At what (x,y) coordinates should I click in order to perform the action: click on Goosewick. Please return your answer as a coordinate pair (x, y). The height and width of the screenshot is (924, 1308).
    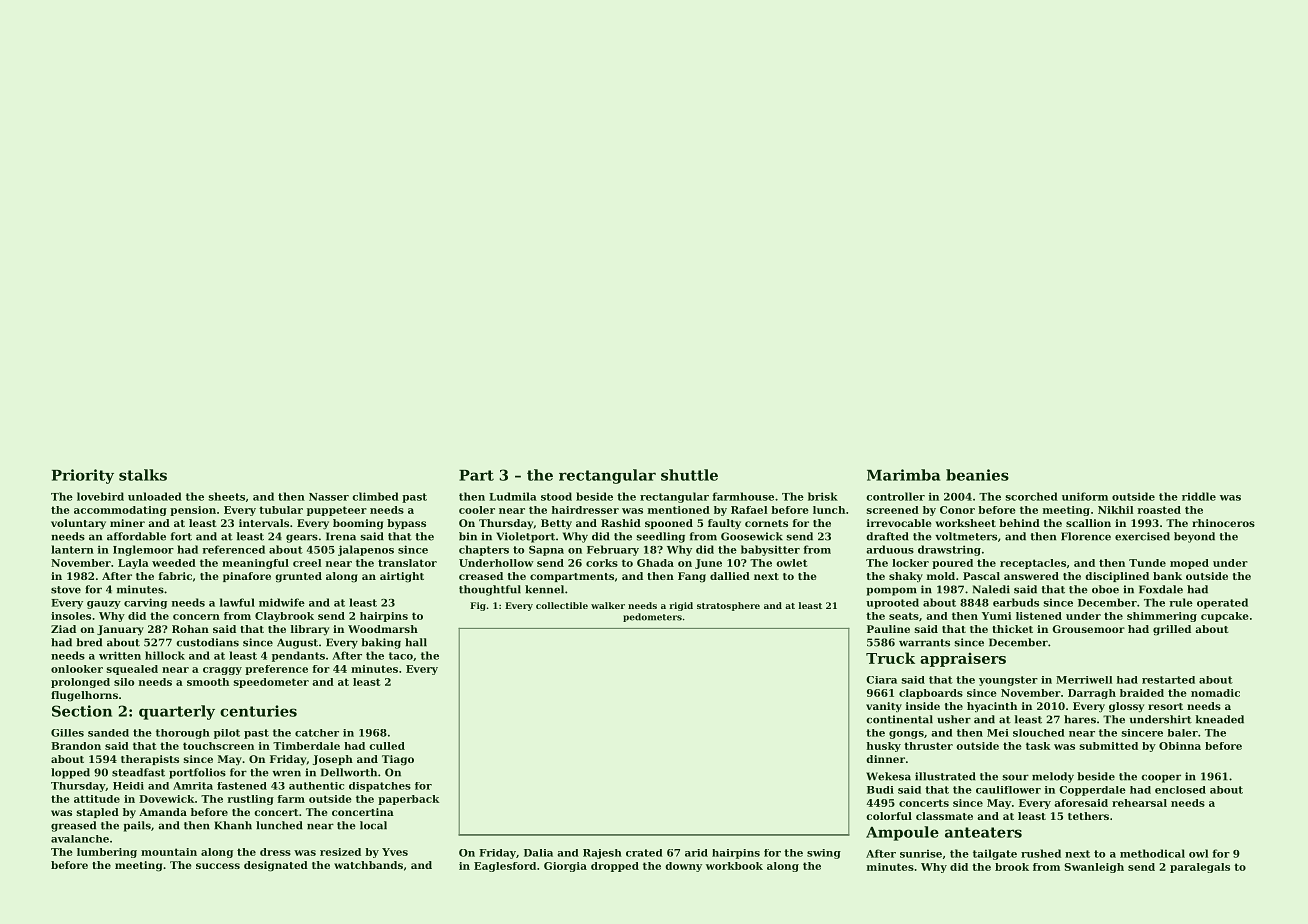
    Looking at the image, I should click on (752, 536).
